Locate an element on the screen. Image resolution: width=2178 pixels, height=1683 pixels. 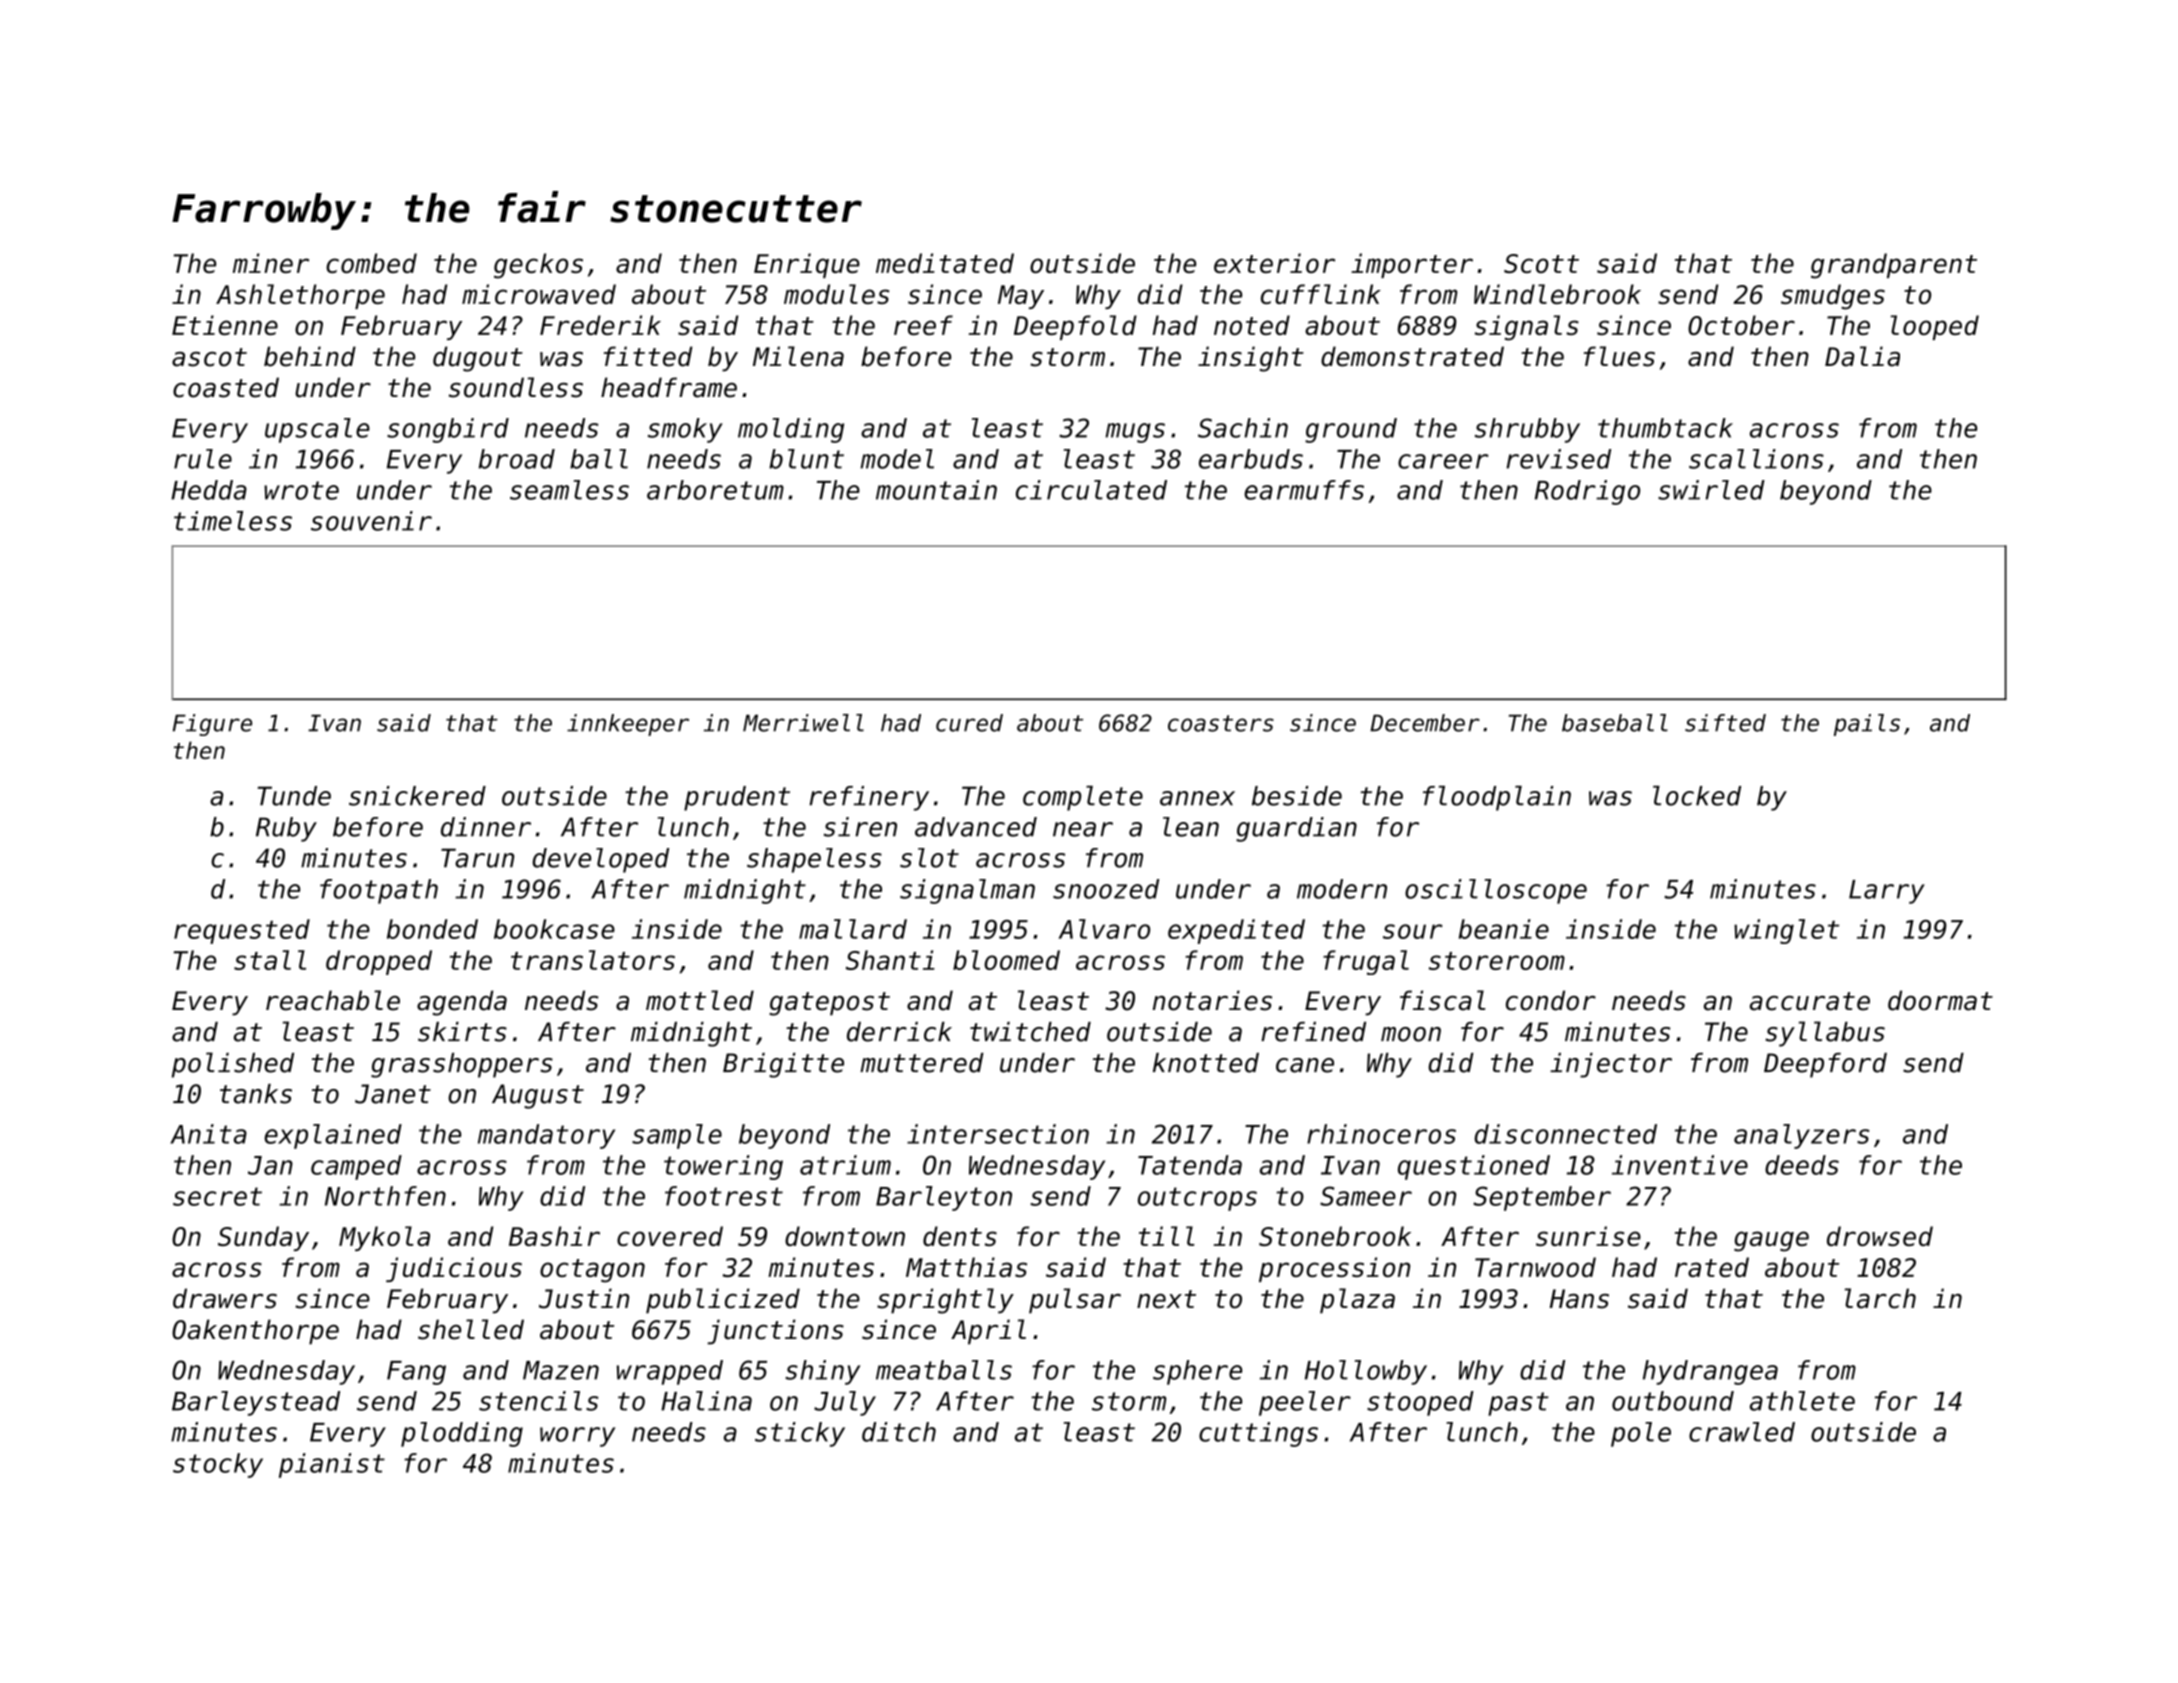
insight is located at coordinates (1251, 359).
